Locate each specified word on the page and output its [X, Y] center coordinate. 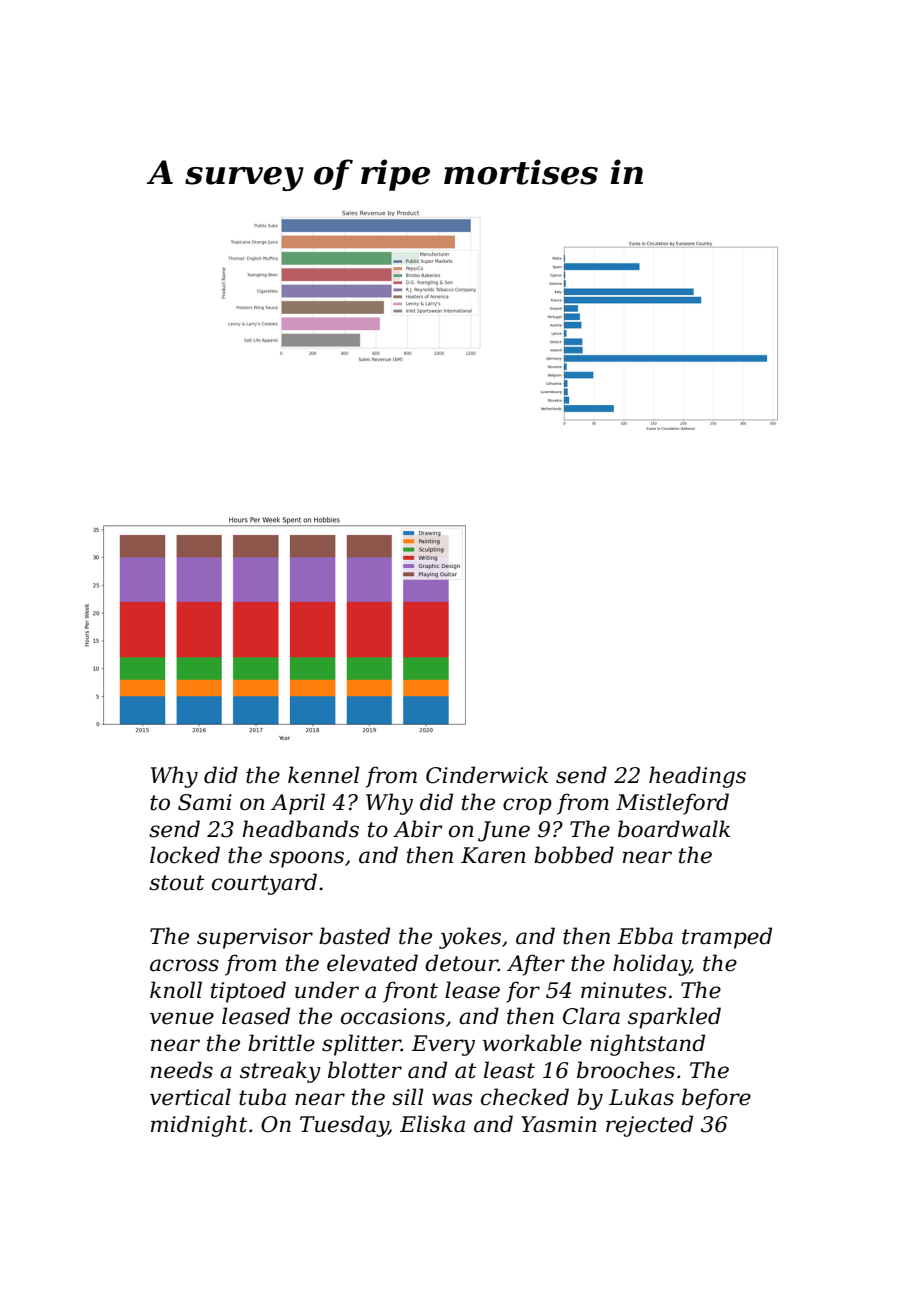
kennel [324, 775]
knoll [176, 990]
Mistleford [672, 804]
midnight [199, 1126]
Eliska [432, 1124]
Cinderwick [487, 775]
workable [532, 1043]
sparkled [674, 1018]
